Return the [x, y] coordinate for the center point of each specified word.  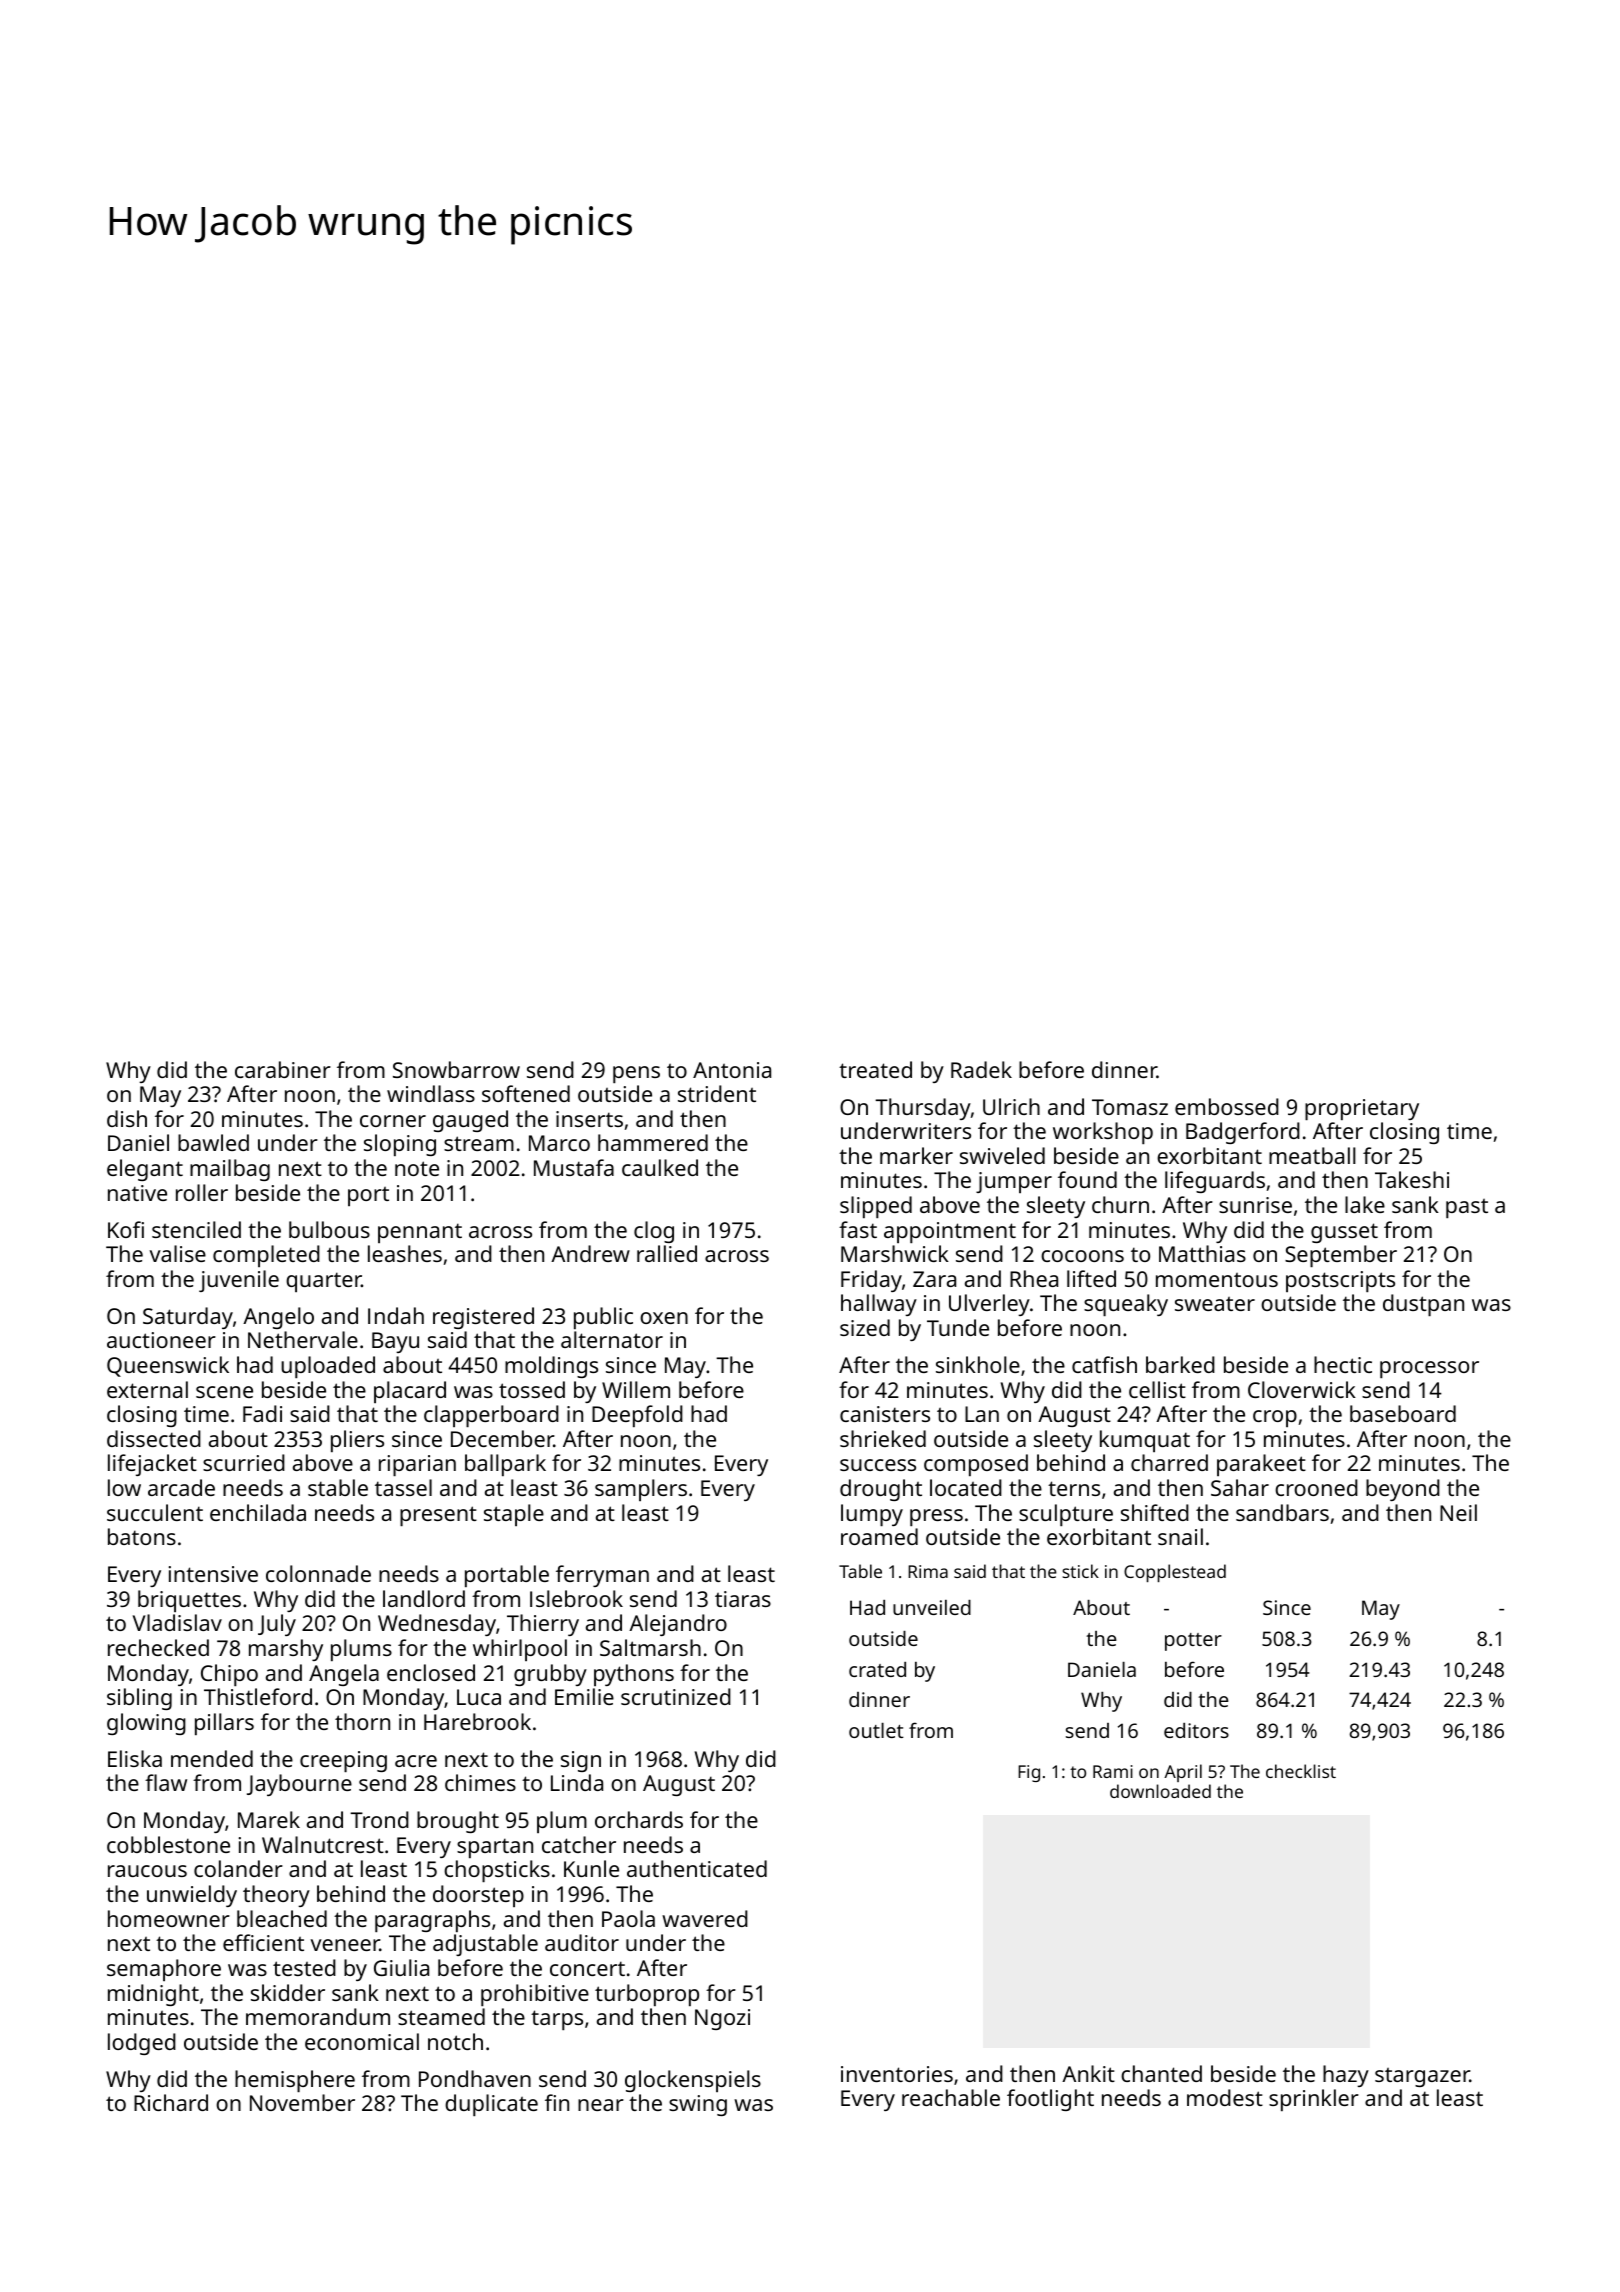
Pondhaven [475, 2078]
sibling [139, 1699]
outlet [876, 1730]
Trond [379, 1819]
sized [865, 1327]
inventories [897, 2074]
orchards [639, 1819]
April [1183, 1773]
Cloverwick [1302, 1389]
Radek [981, 1069]
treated [875, 1069]
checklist [1301, 1771]
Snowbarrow [456, 1069]
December [502, 1438]
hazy [1346, 2076]
